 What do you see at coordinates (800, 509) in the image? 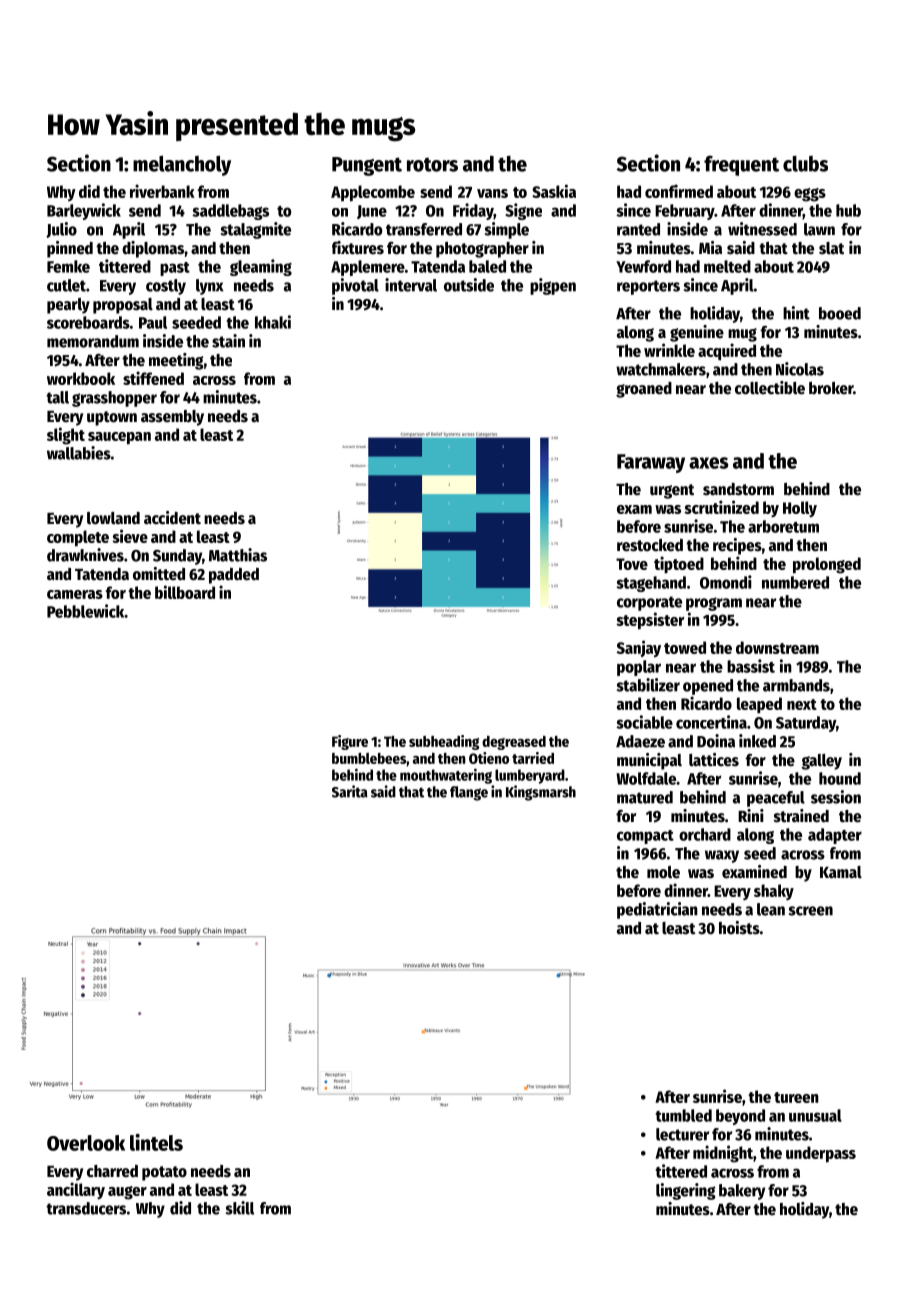
I see `Holly` at bounding box center [800, 509].
